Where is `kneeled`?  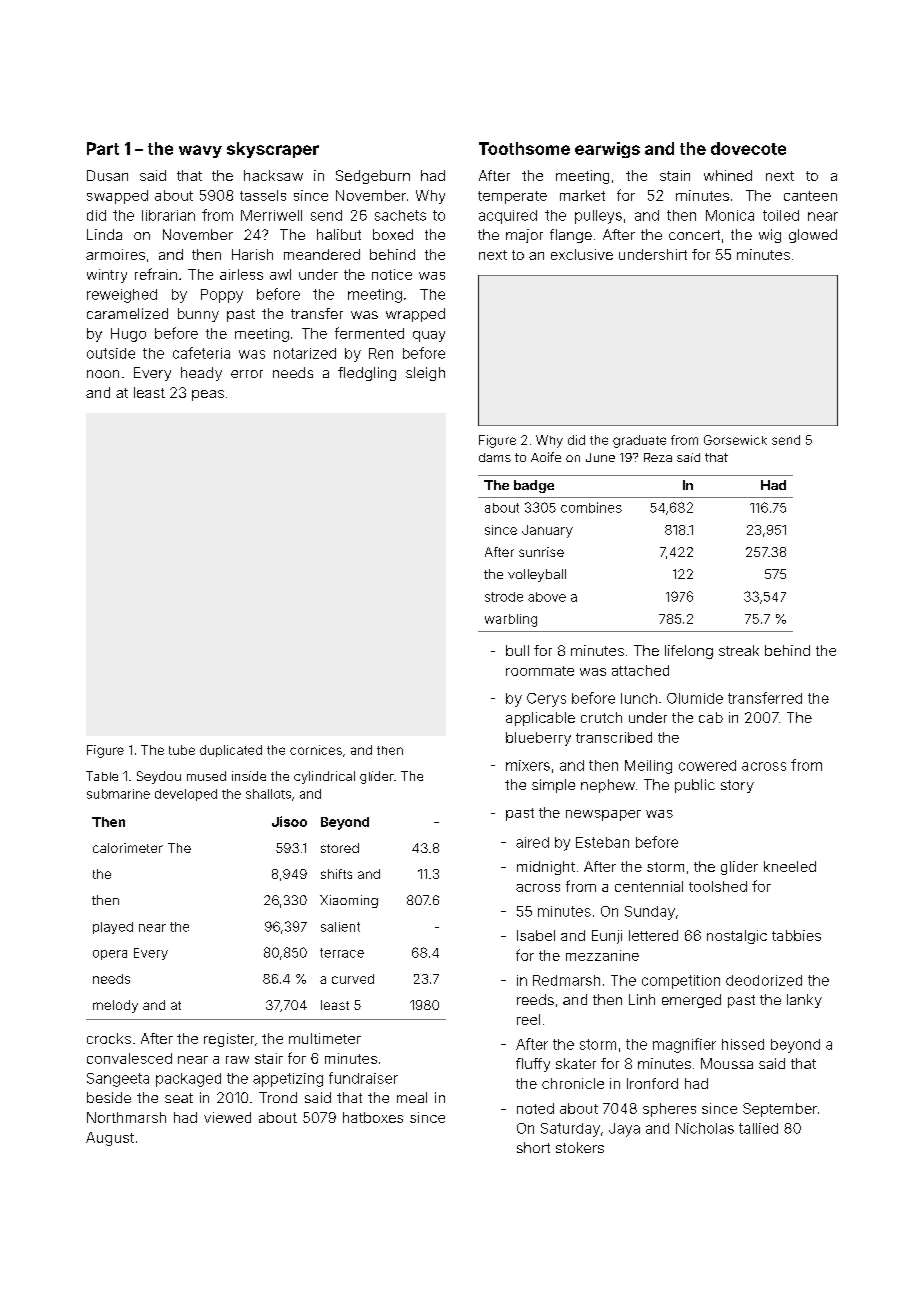
kneeled is located at coordinates (790, 866).
